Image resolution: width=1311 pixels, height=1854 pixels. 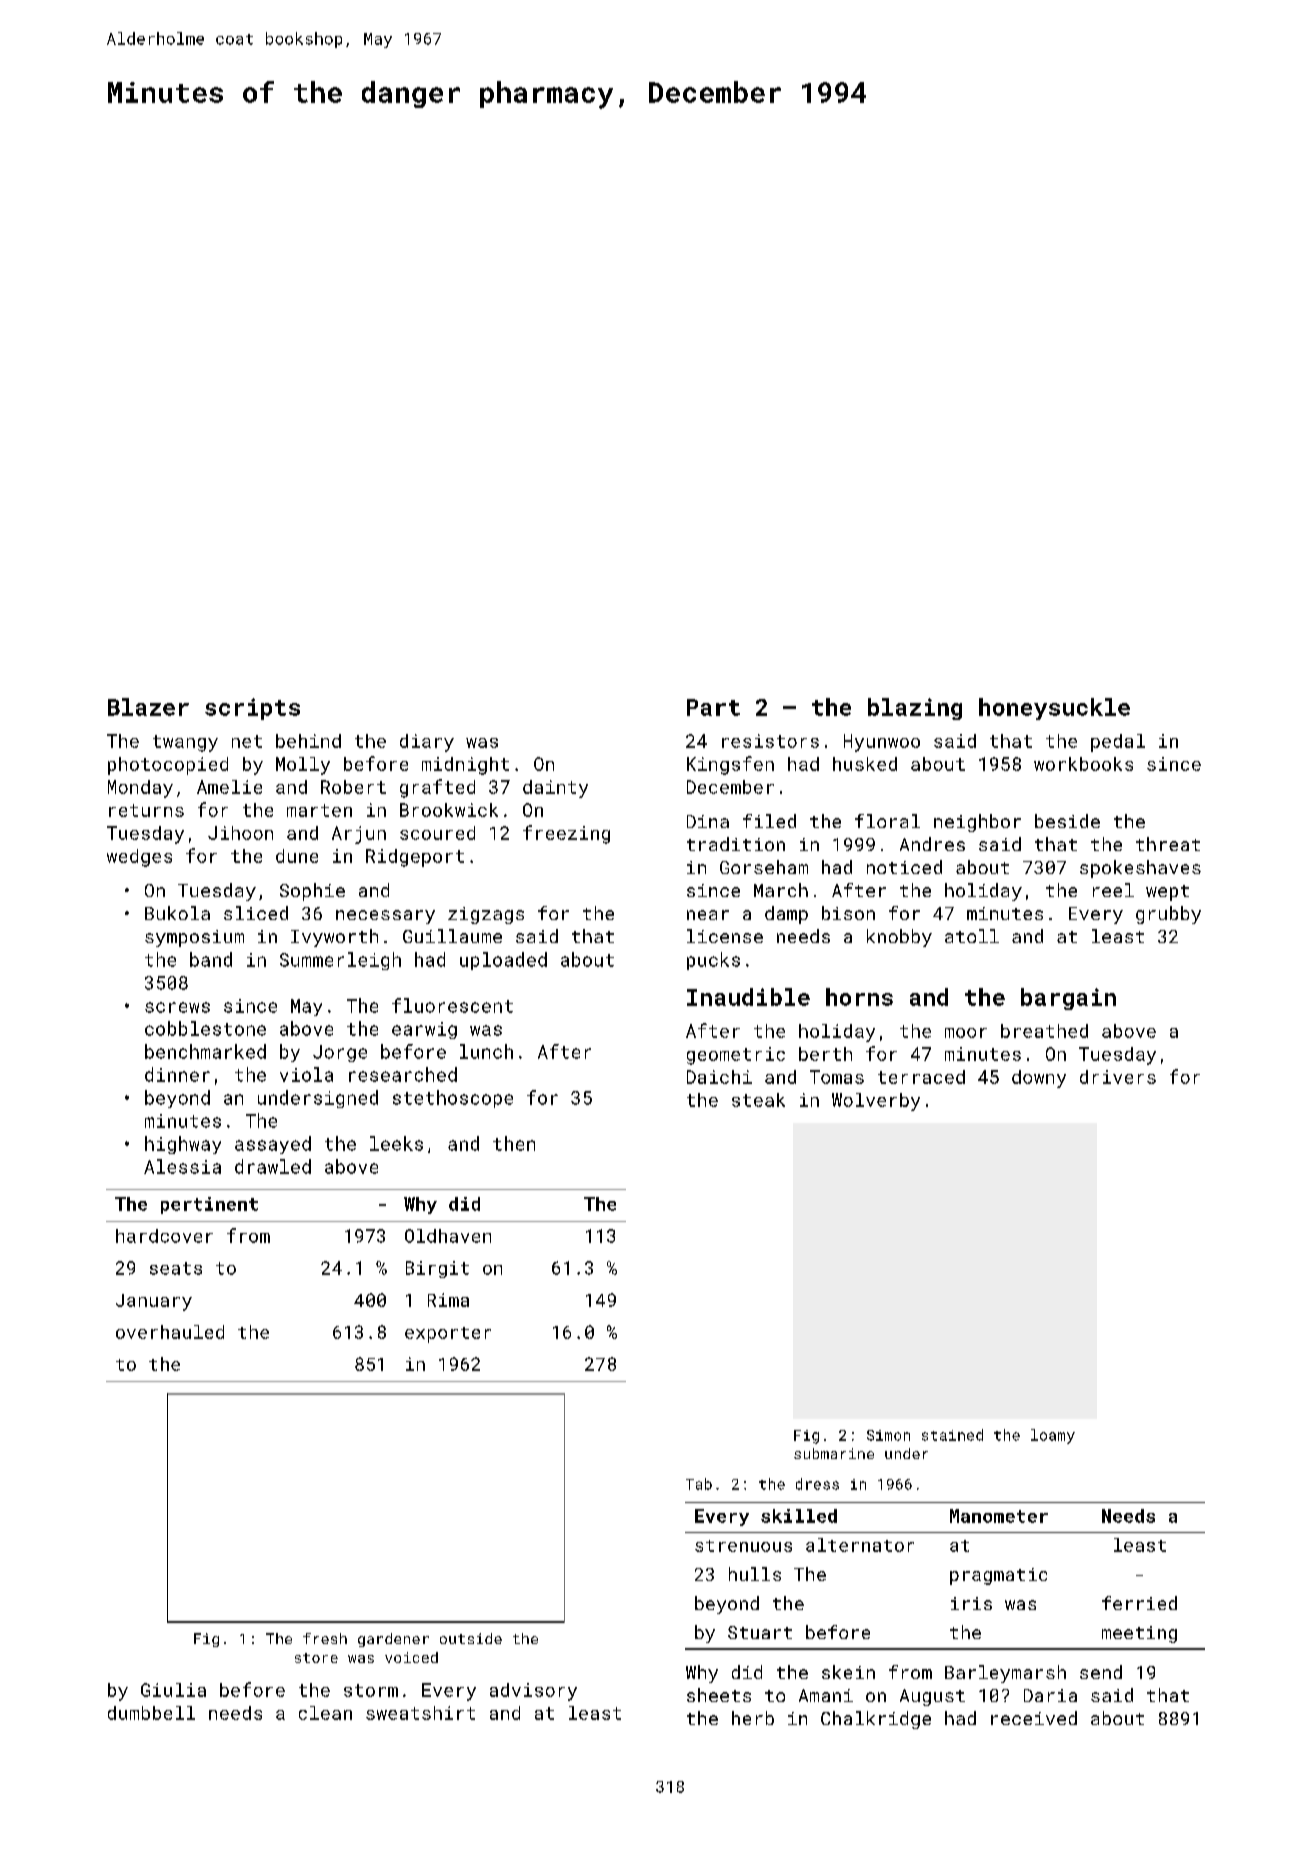 What do you see at coordinates (1039, 1079) in the page?
I see `downy` at bounding box center [1039, 1079].
